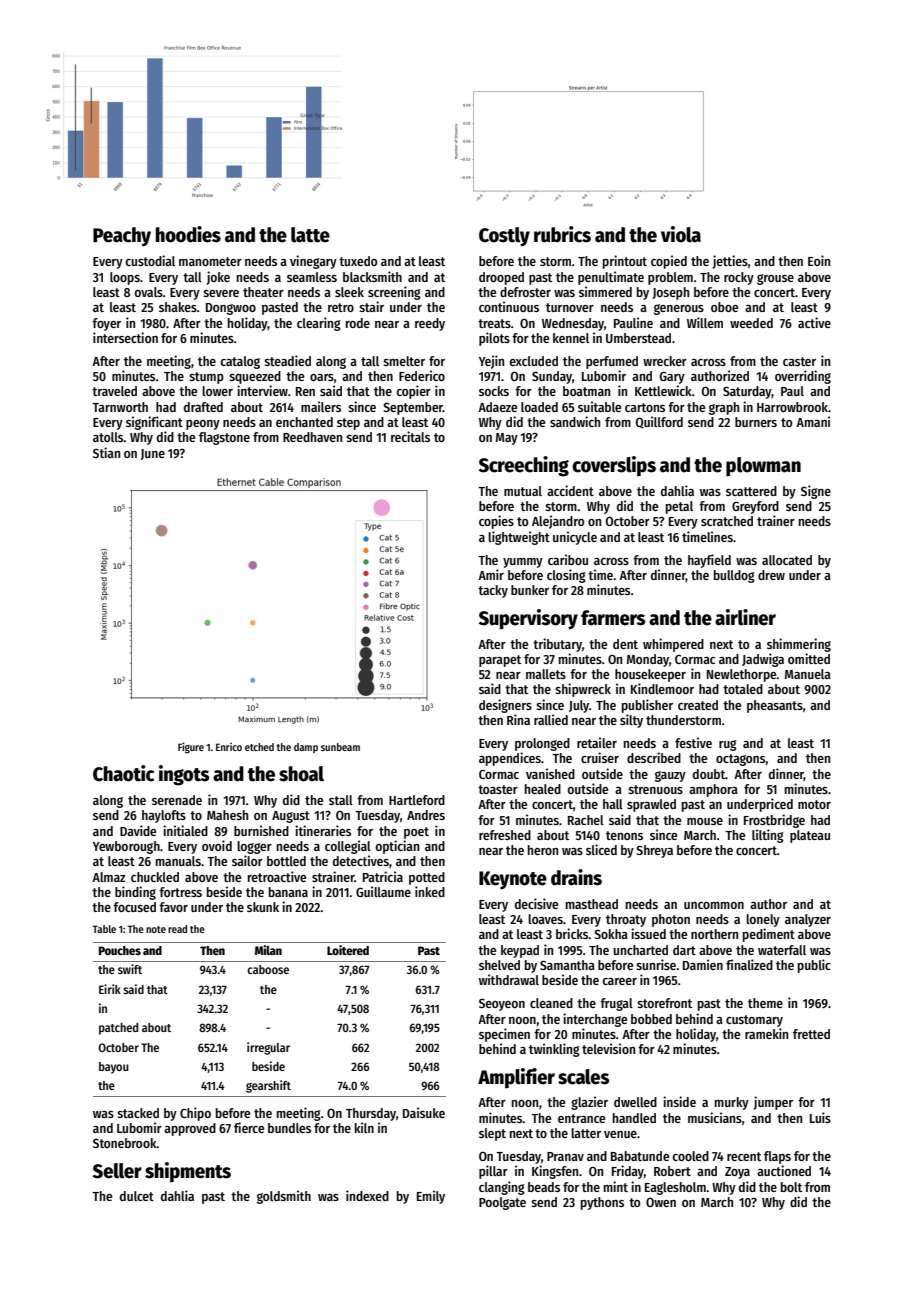 The image size is (924, 1308). Describe the element at coordinates (545, 919) in the screenshot. I see `loaves` at that location.
